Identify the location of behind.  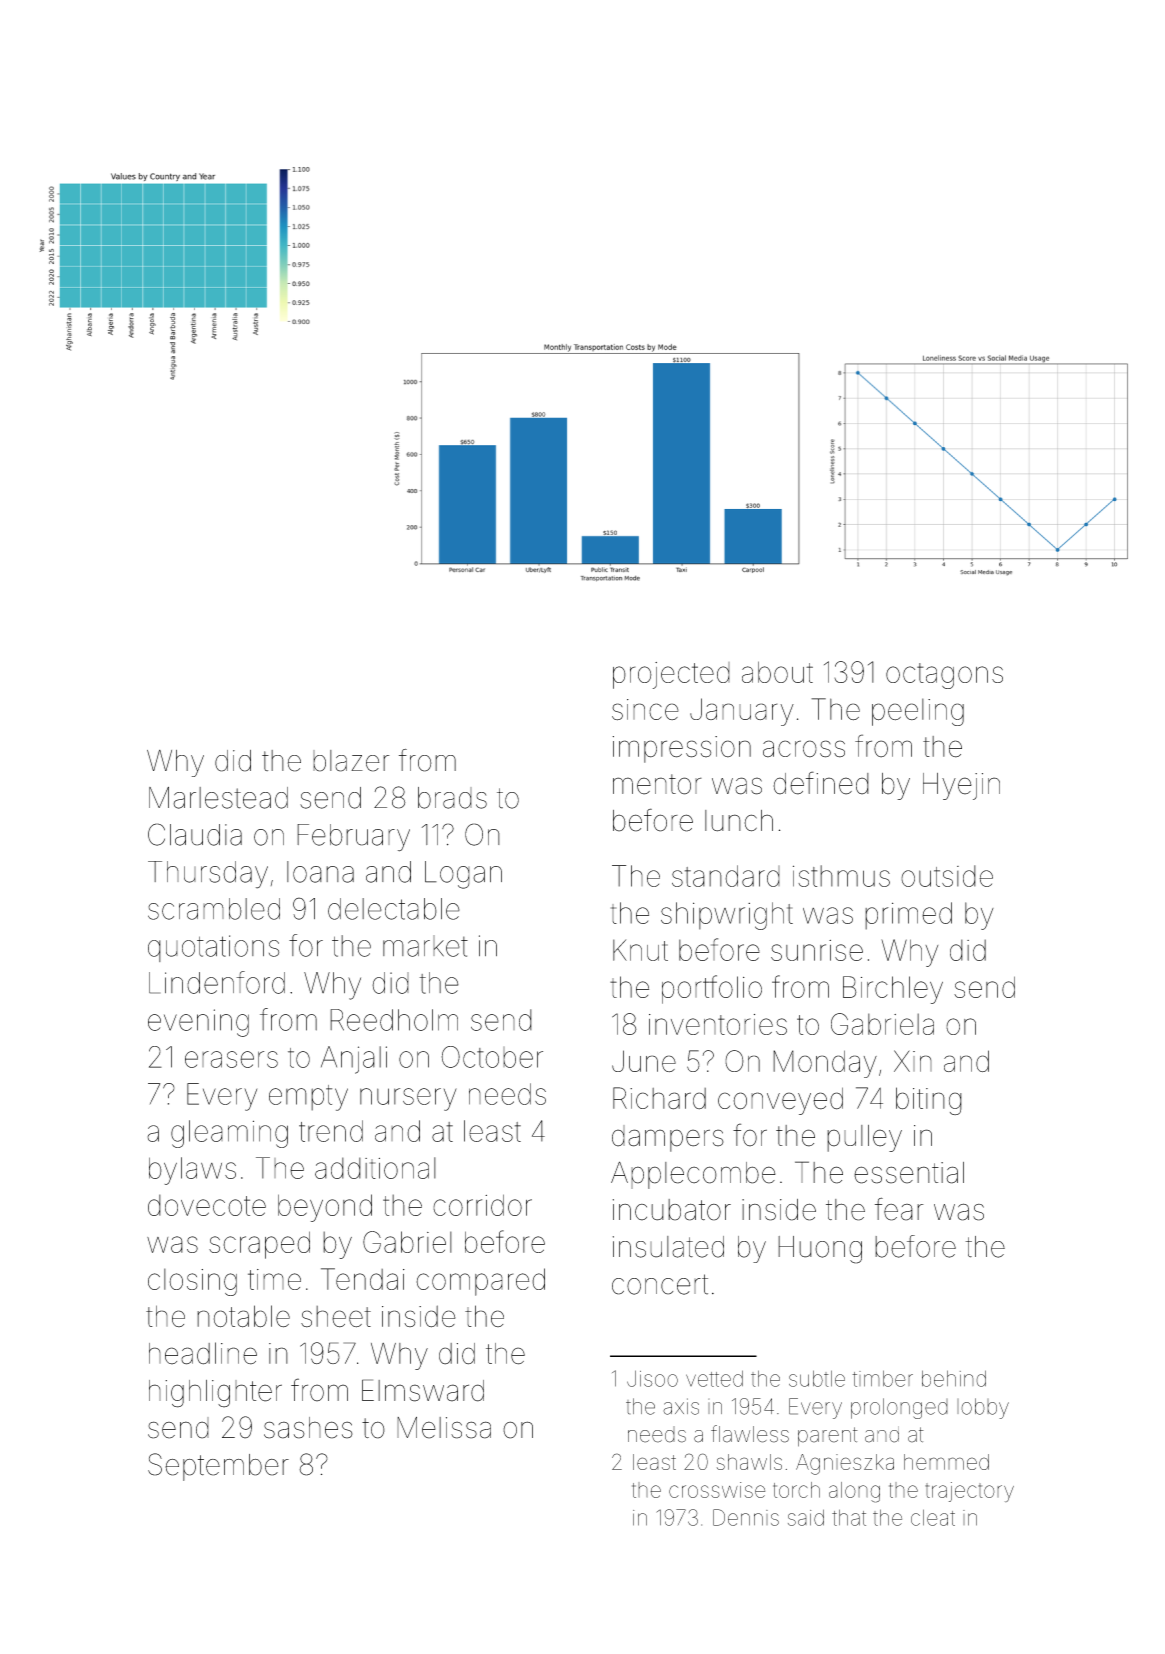
(954, 1378).
